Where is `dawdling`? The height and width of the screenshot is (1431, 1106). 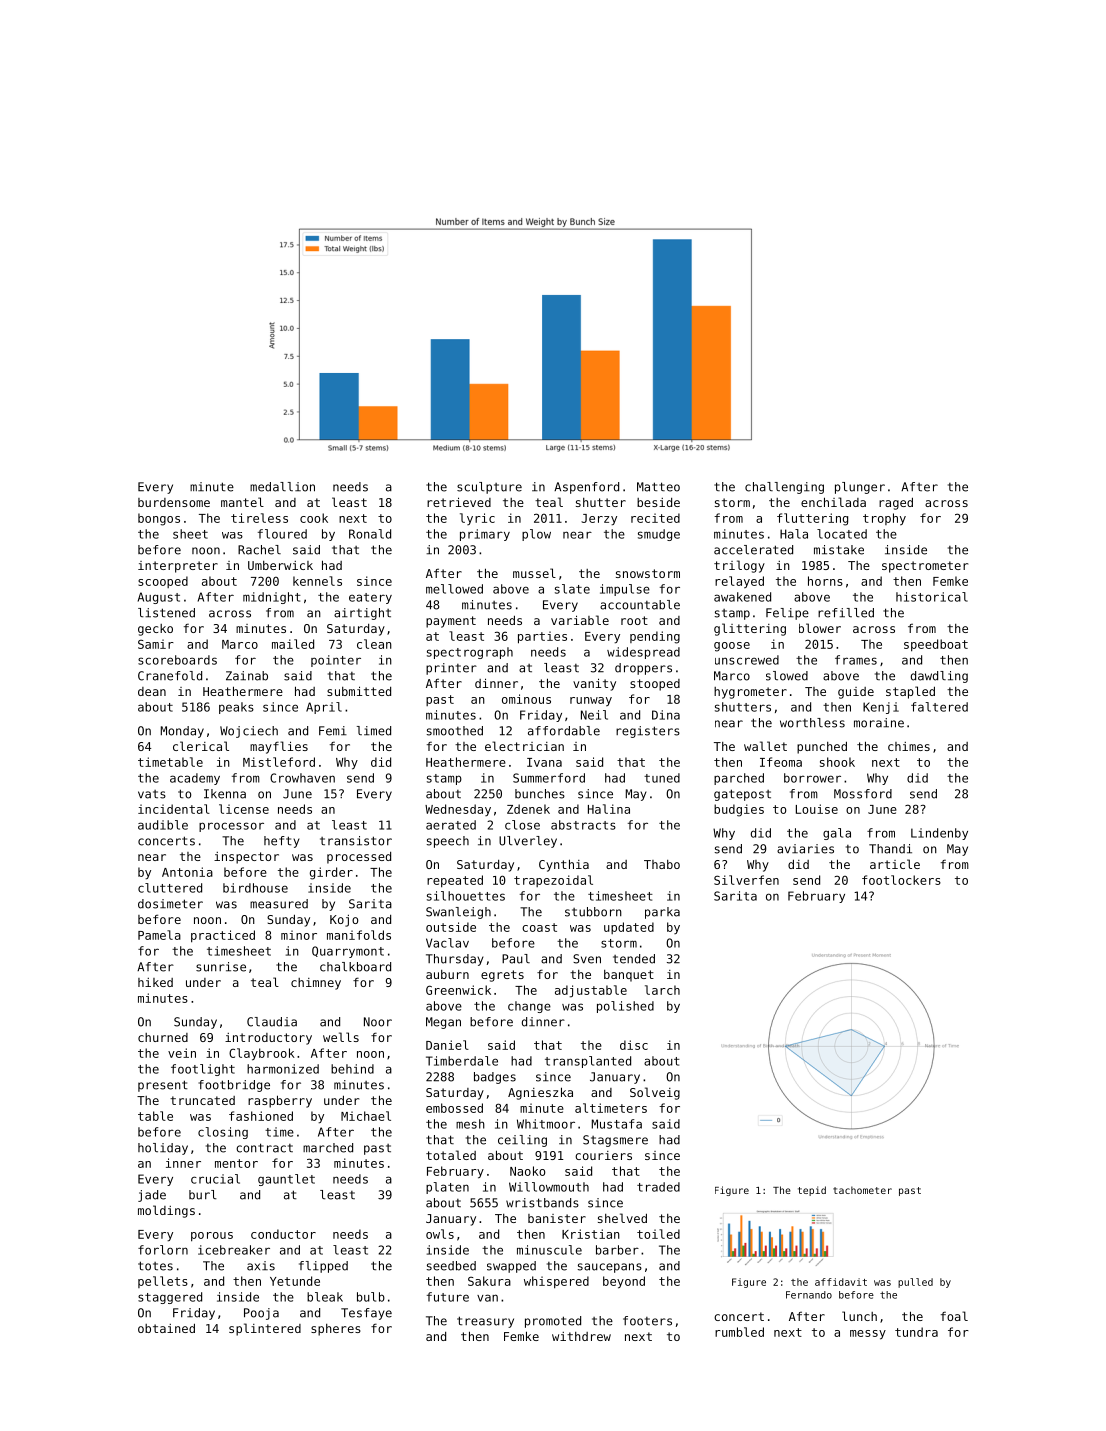 dawdling is located at coordinates (939, 677).
